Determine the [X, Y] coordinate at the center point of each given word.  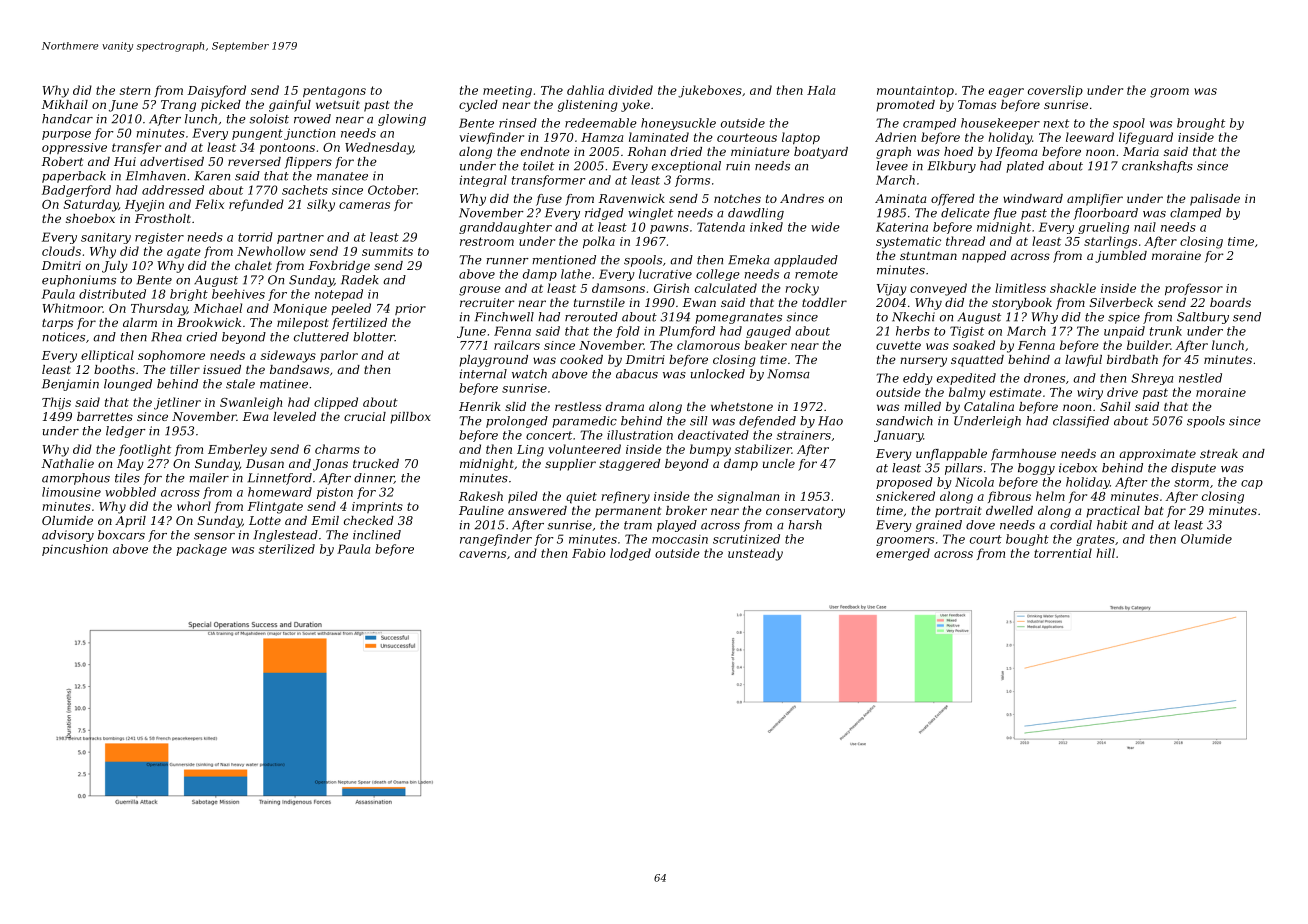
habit [1112, 525]
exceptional [686, 167]
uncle [779, 463]
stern [135, 90]
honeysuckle [678, 124]
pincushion [75, 550]
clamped [1195, 214]
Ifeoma [1016, 153]
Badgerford [76, 191]
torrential [1063, 553]
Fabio [588, 553]
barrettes [105, 416]
